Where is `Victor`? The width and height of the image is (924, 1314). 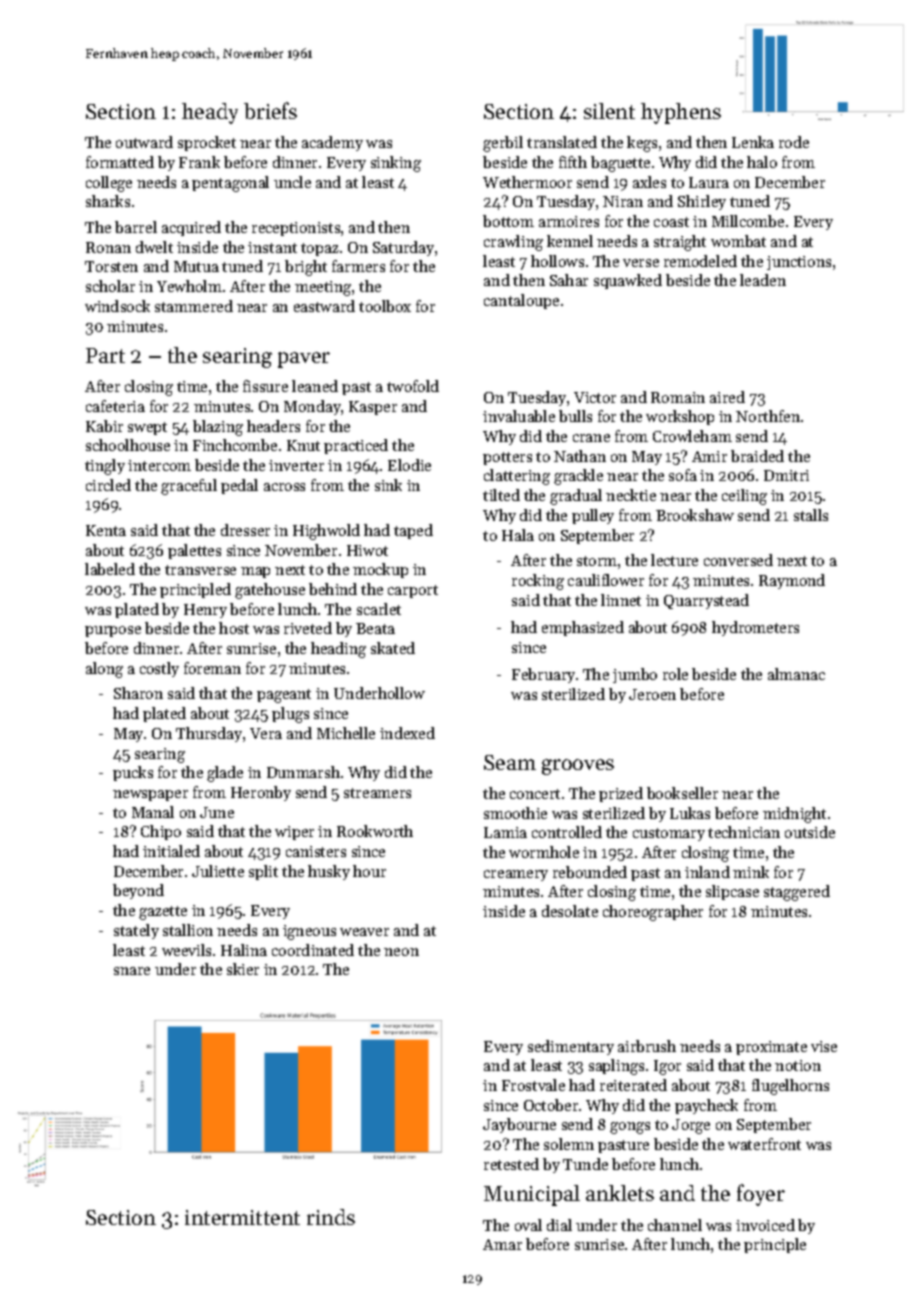 Victor is located at coordinates (595, 397).
